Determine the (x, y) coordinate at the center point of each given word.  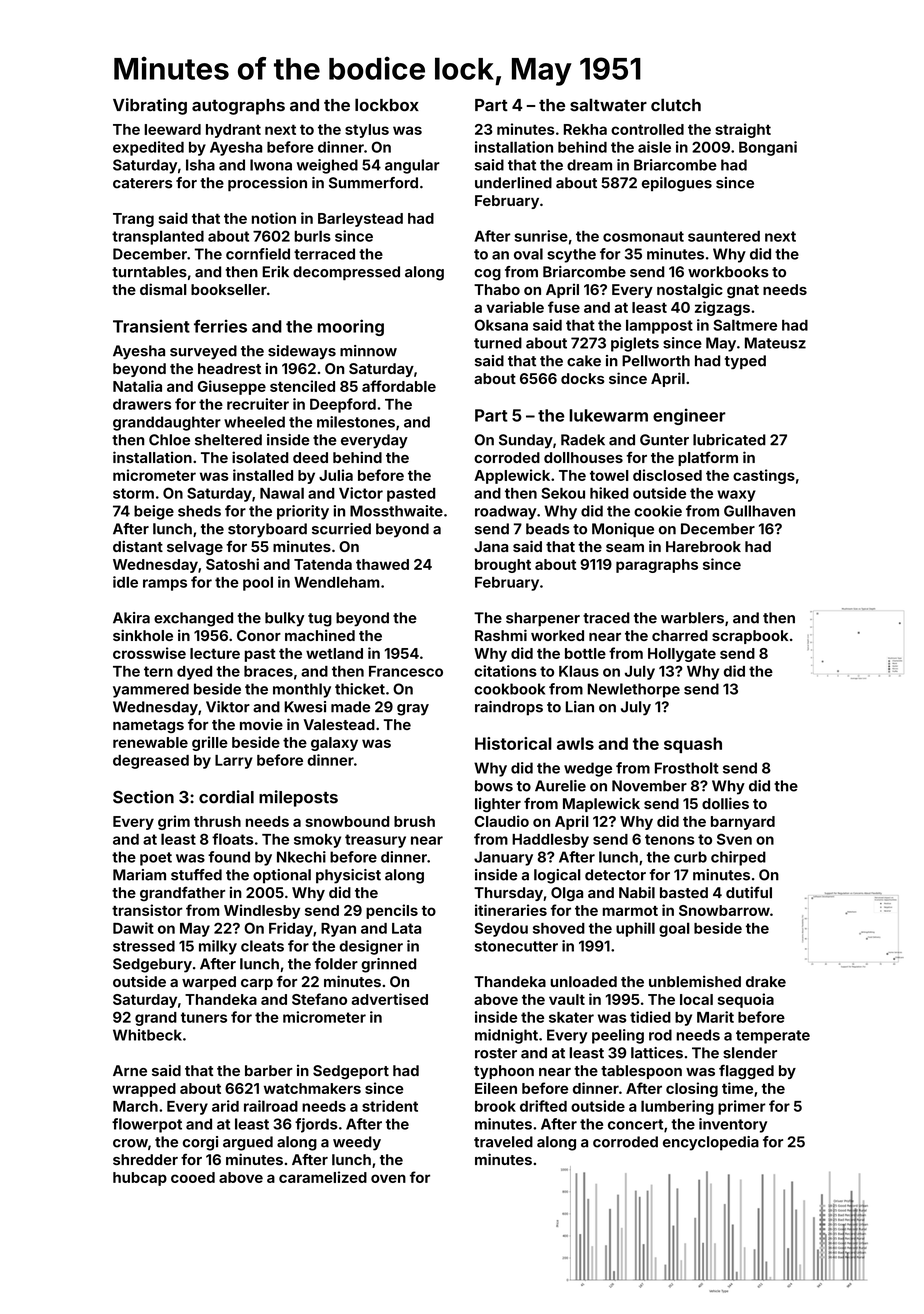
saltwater (608, 105)
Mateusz (775, 343)
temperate (773, 1037)
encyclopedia (711, 1143)
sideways (302, 352)
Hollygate (682, 655)
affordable (399, 386)
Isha (200, 165)
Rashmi (501, 635)
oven (388, 1178)
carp (257, 984)
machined (320, 635)
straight (743, 130)
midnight (506, 1036)
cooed (193, 1177)
